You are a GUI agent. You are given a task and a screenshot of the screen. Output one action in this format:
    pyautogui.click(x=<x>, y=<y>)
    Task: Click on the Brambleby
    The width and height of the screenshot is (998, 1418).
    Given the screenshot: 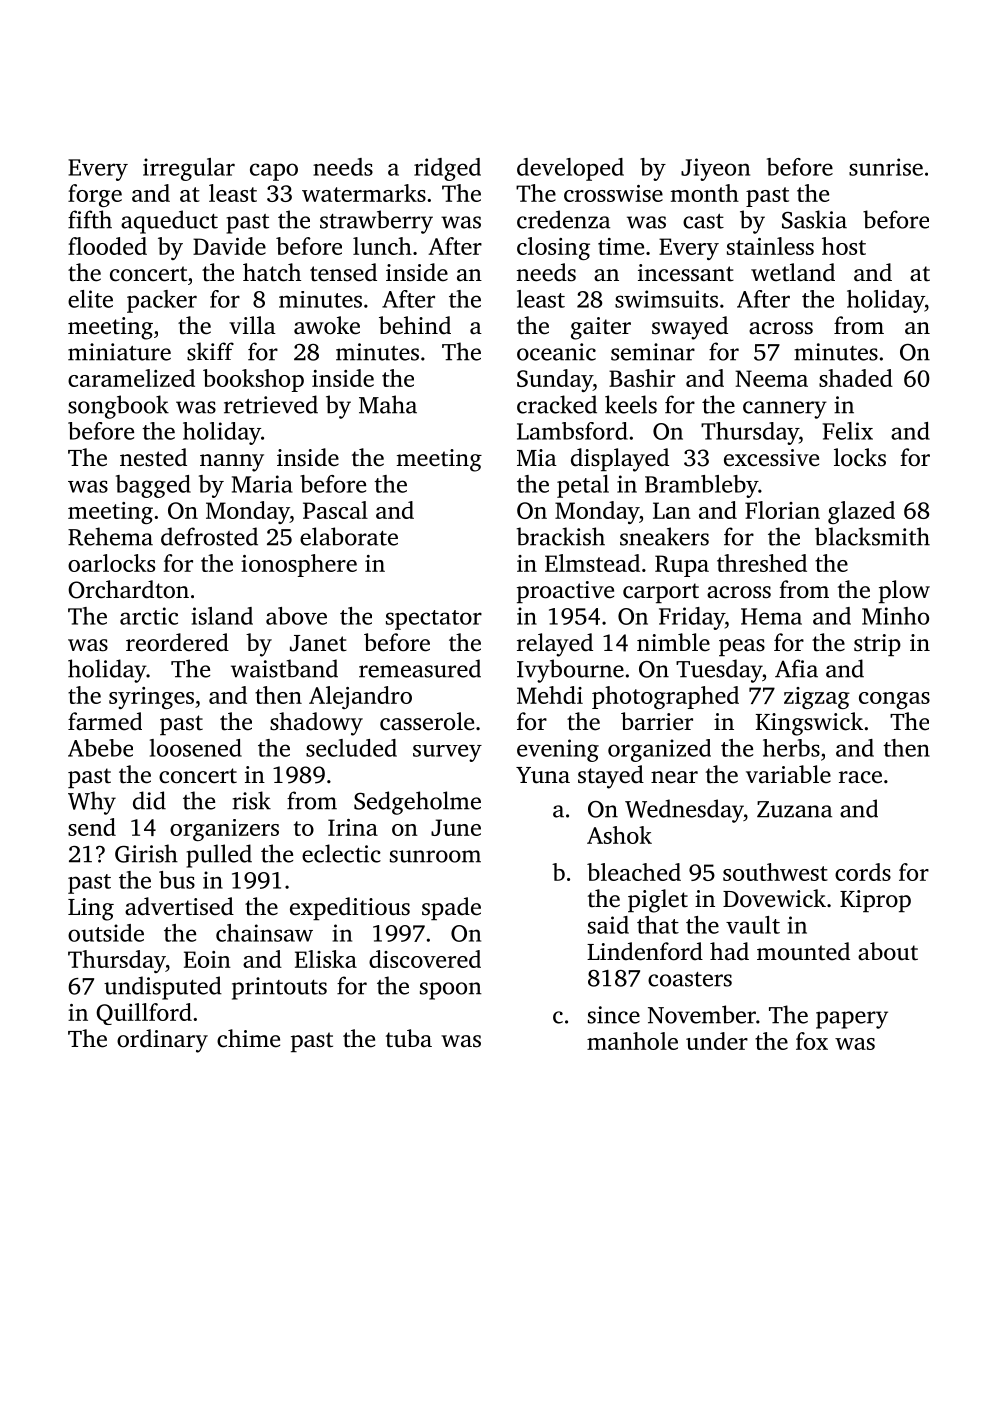 What is the action you would take?
    pyautogui.click(x=701, y=486)
